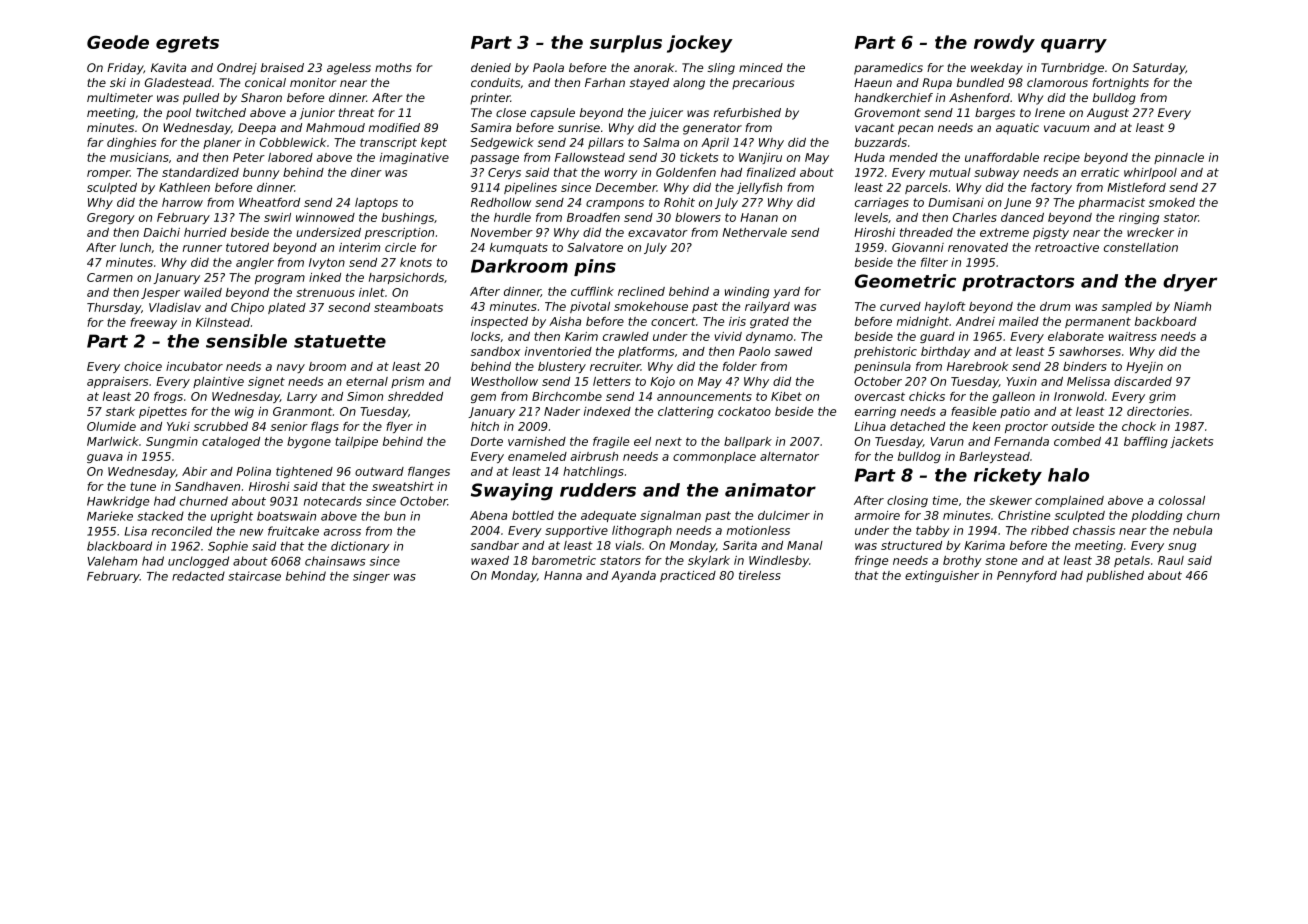 This screenshot has height=924, width=1308. Describe the element at coordinates (934, 262) in the screenshot. I see `filter` at that location.
